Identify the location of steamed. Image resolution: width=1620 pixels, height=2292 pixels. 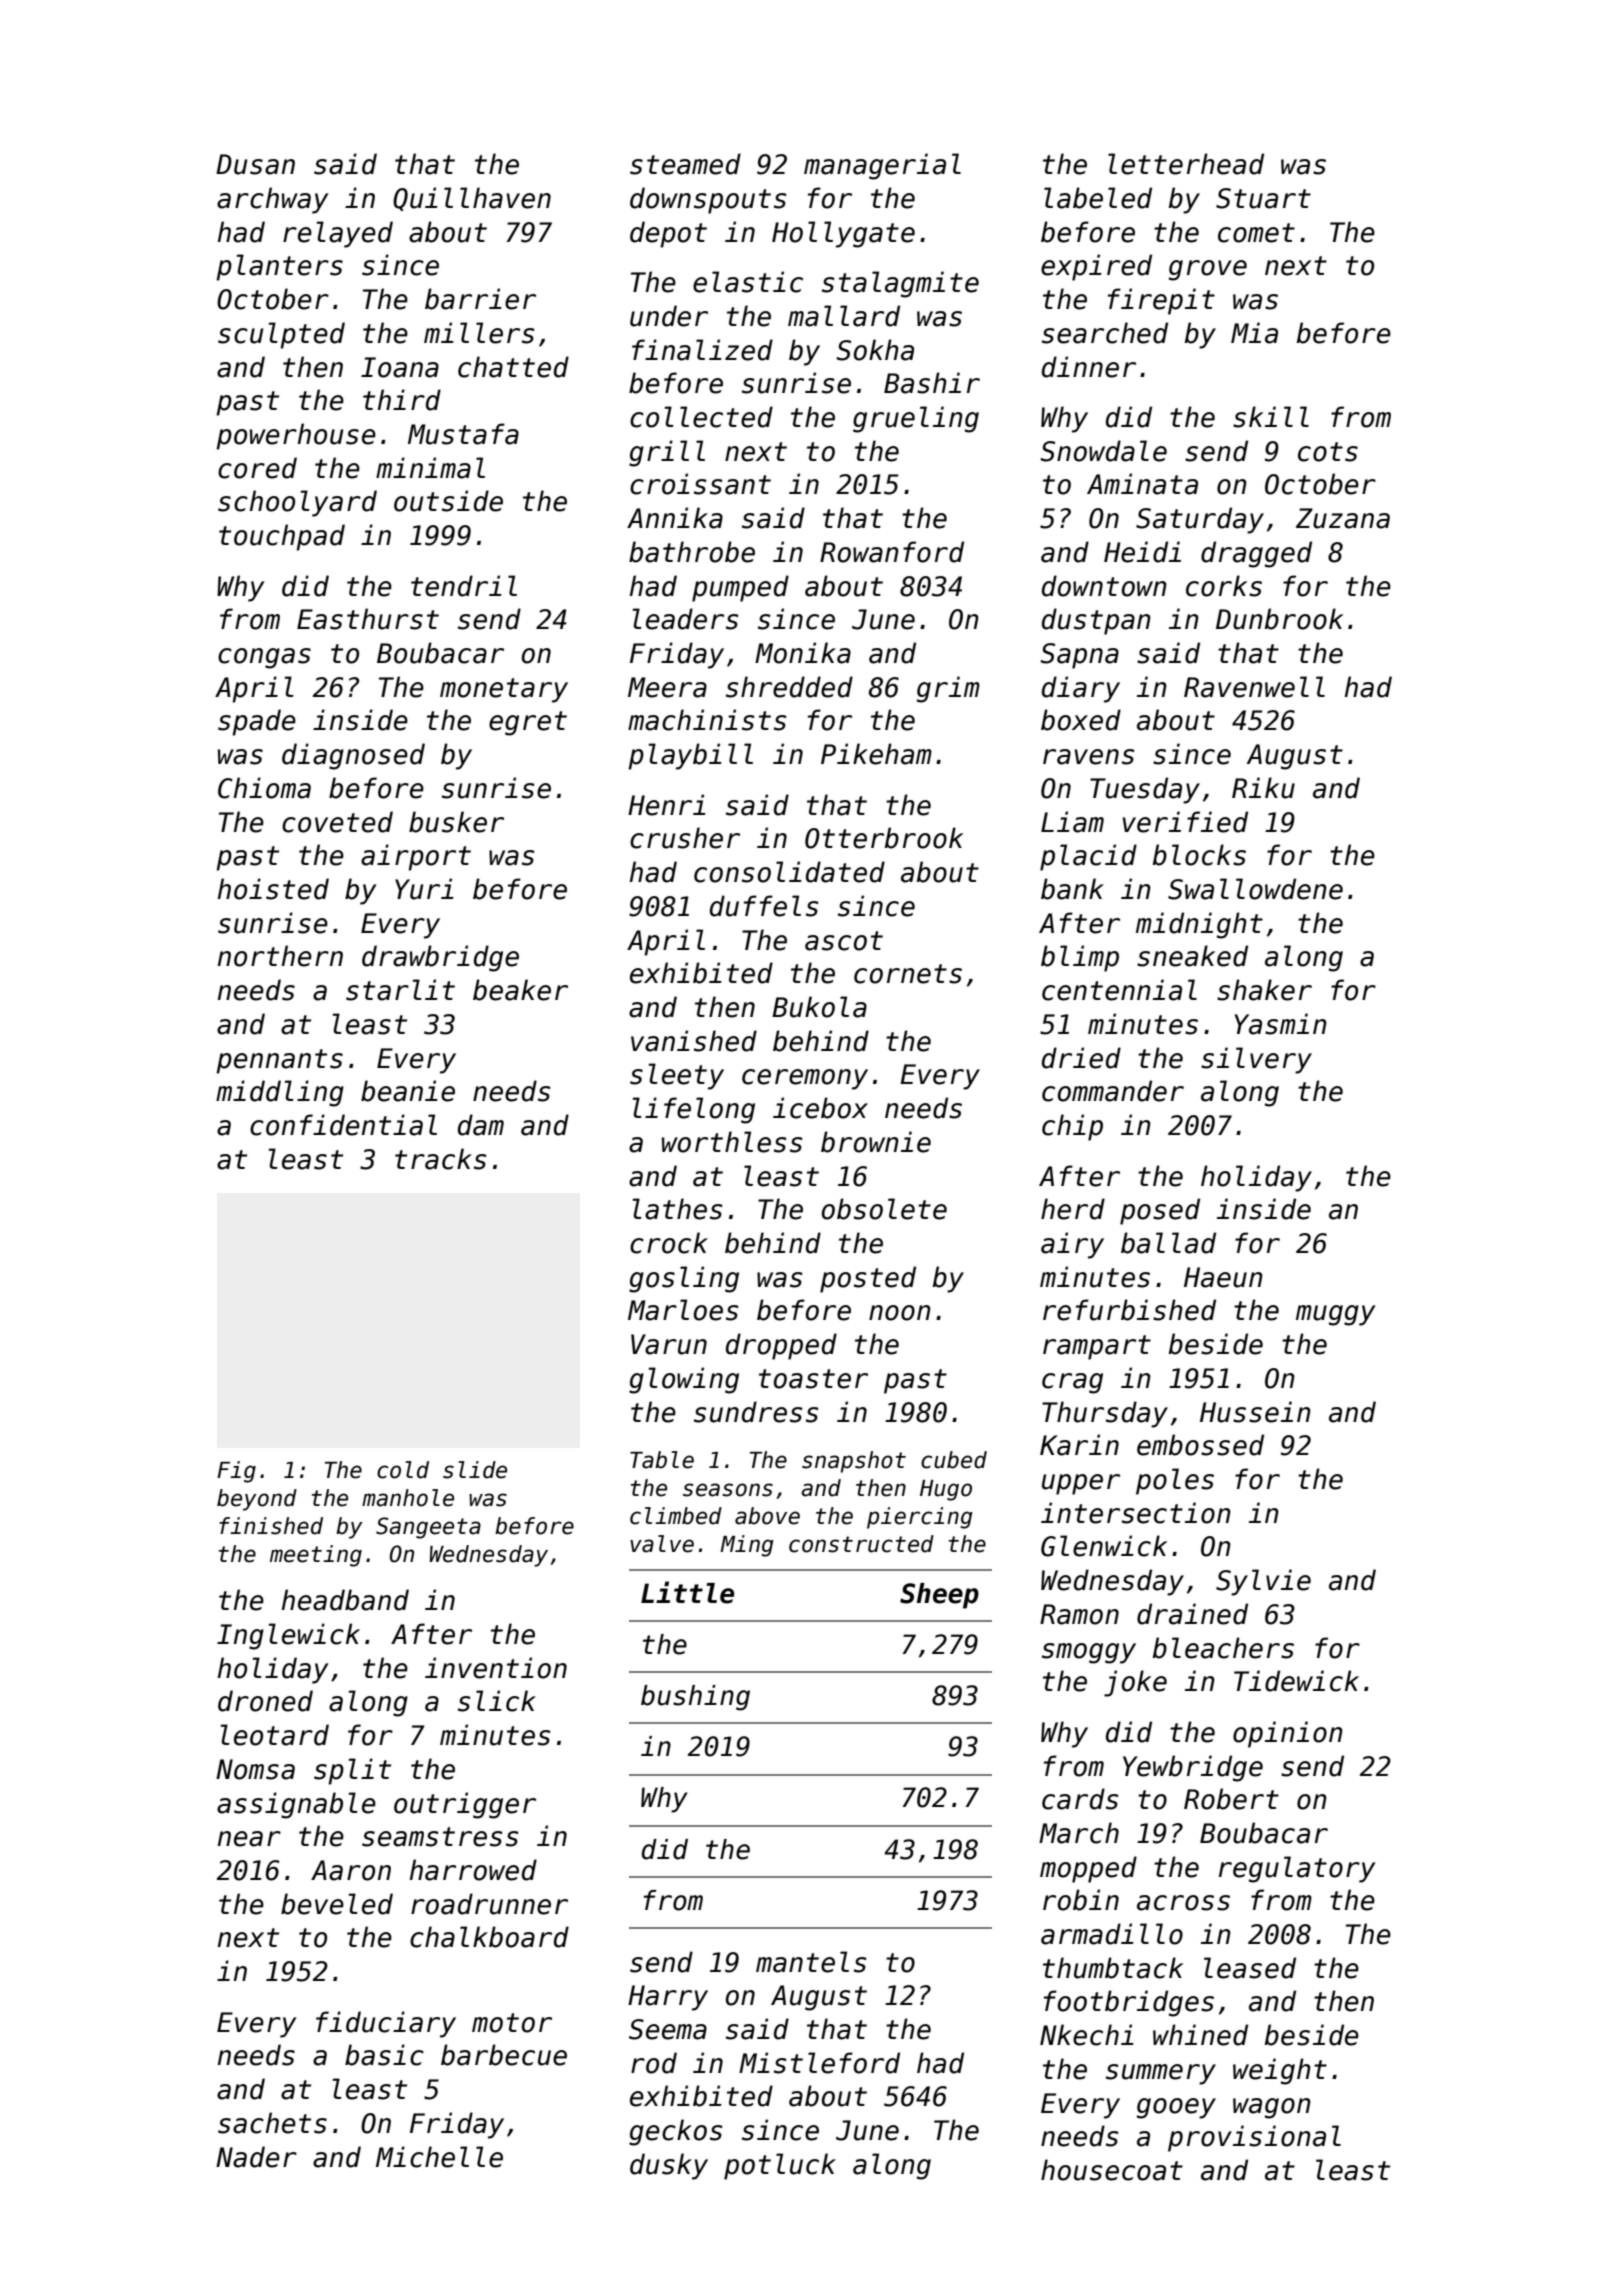
(685, 164).
